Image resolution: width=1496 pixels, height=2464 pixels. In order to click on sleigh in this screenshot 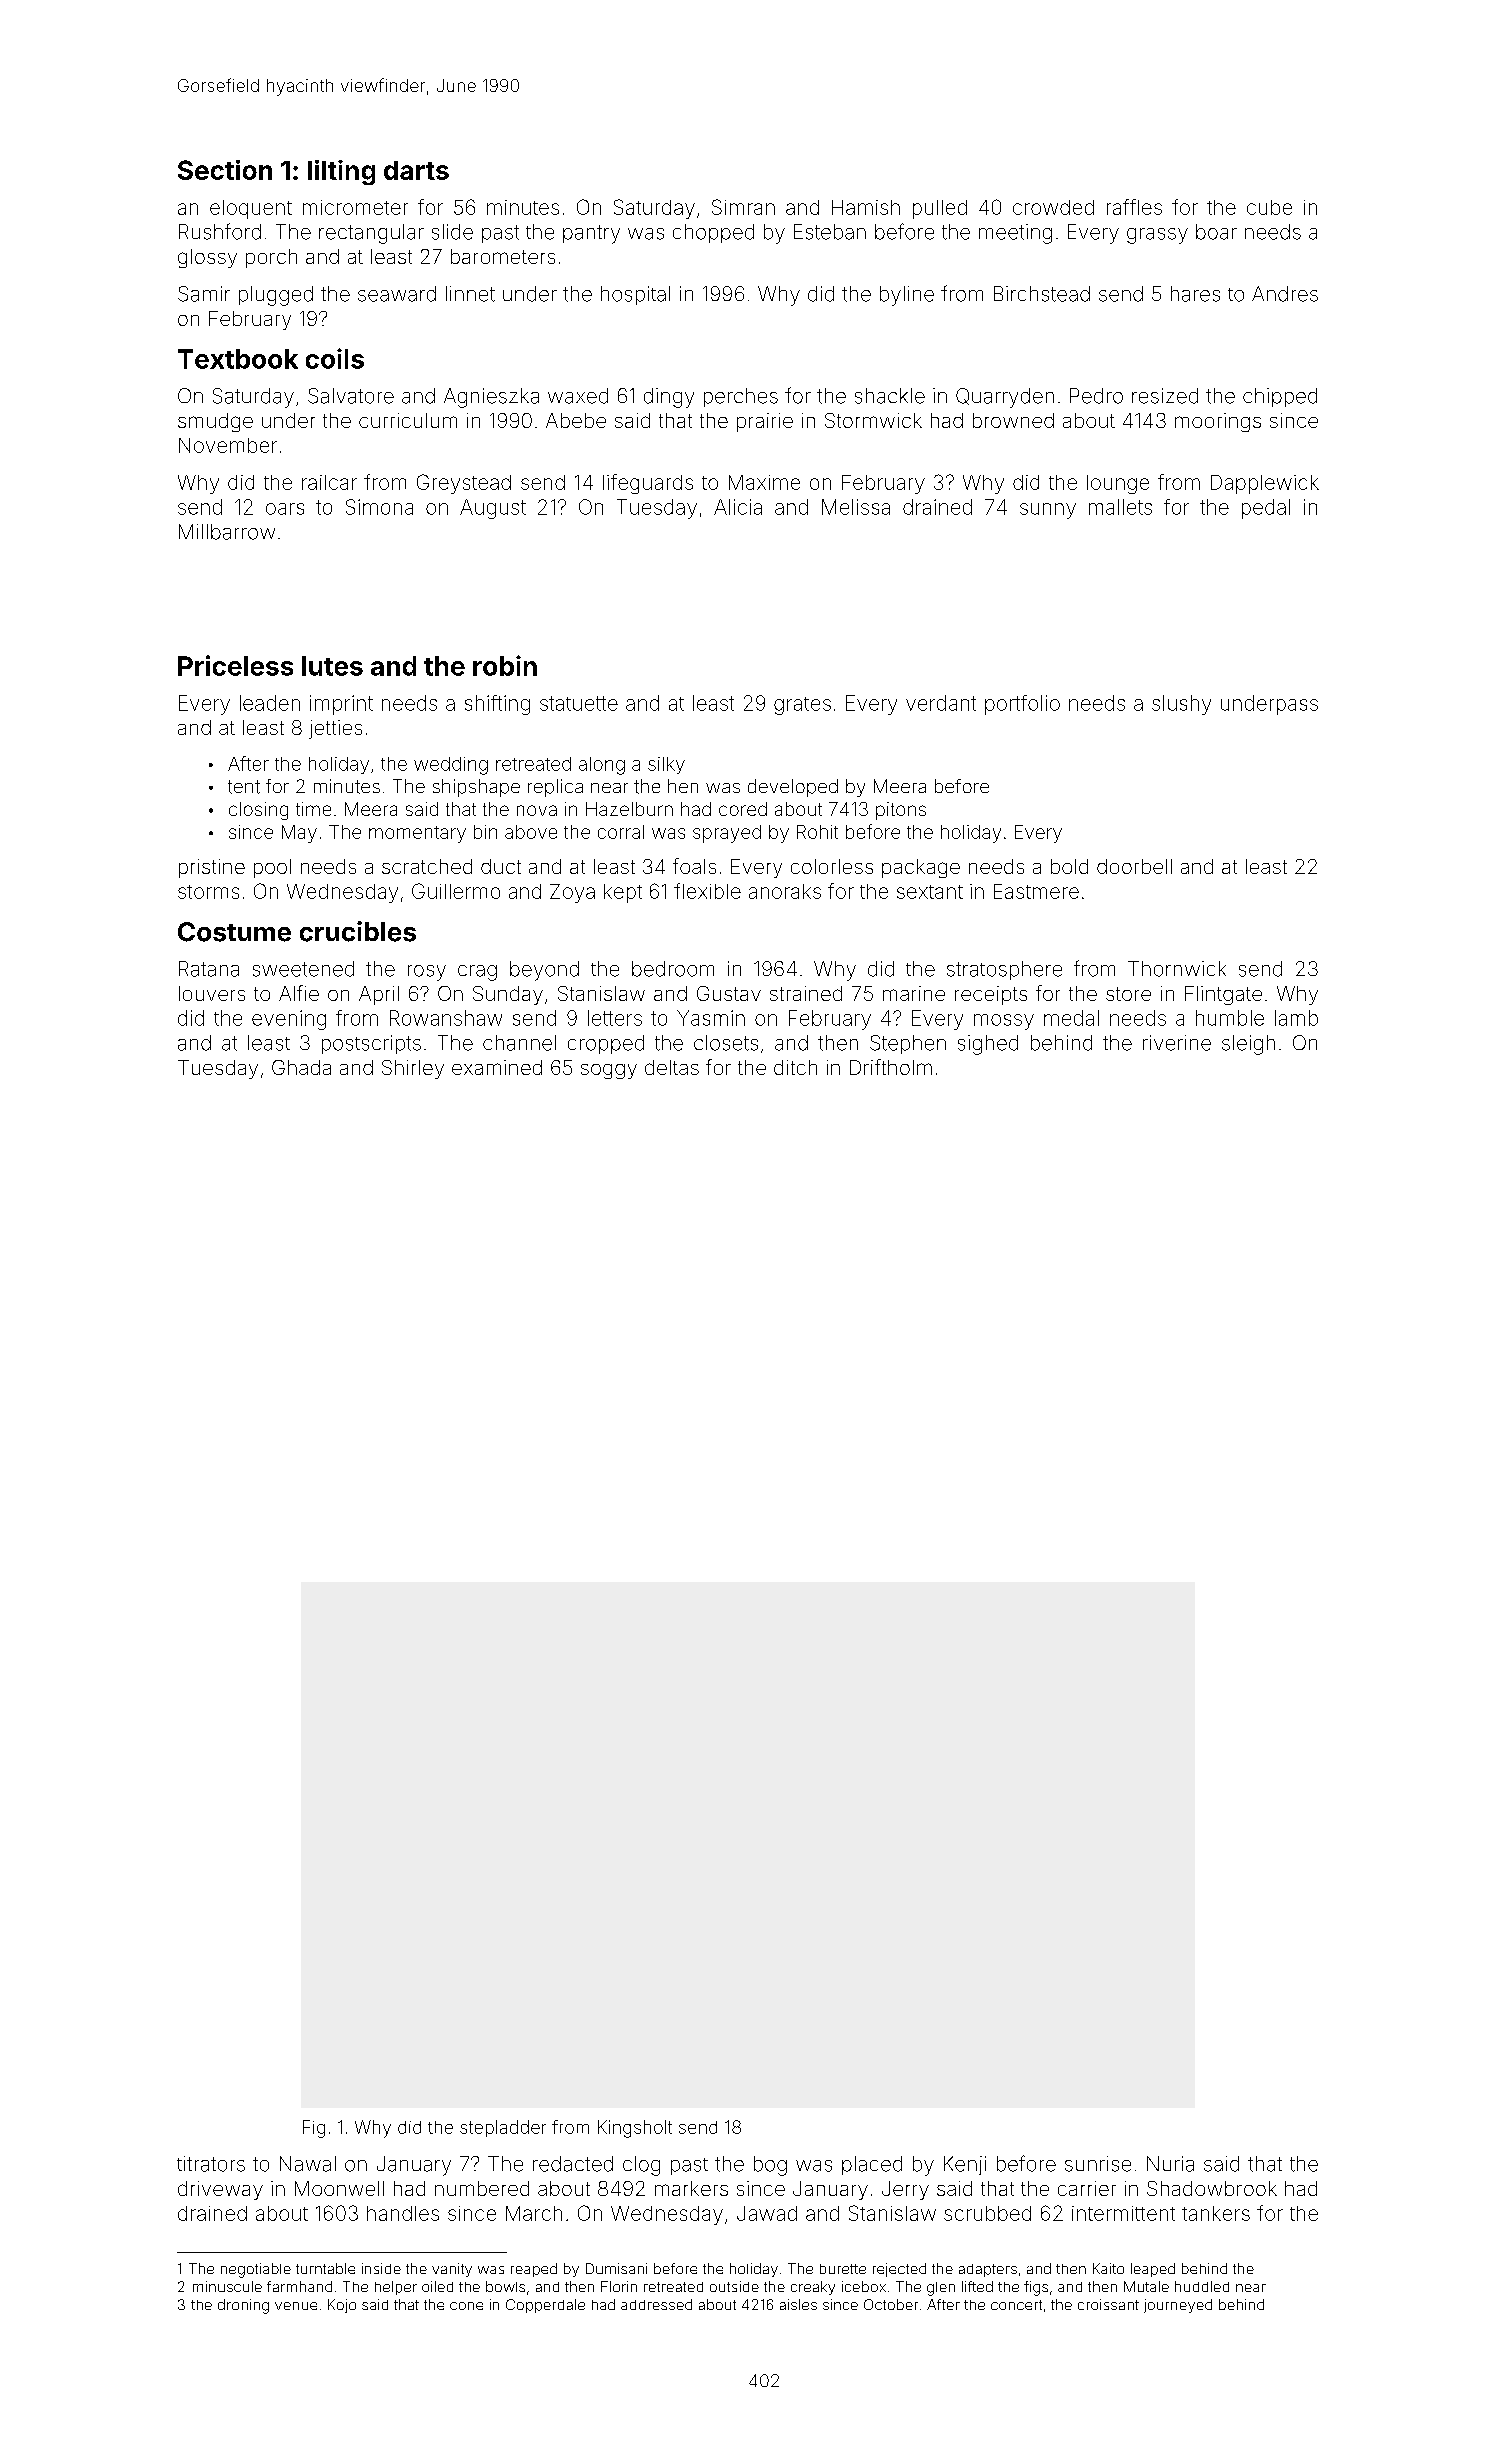, I will do `click(1248, 1045)`.
